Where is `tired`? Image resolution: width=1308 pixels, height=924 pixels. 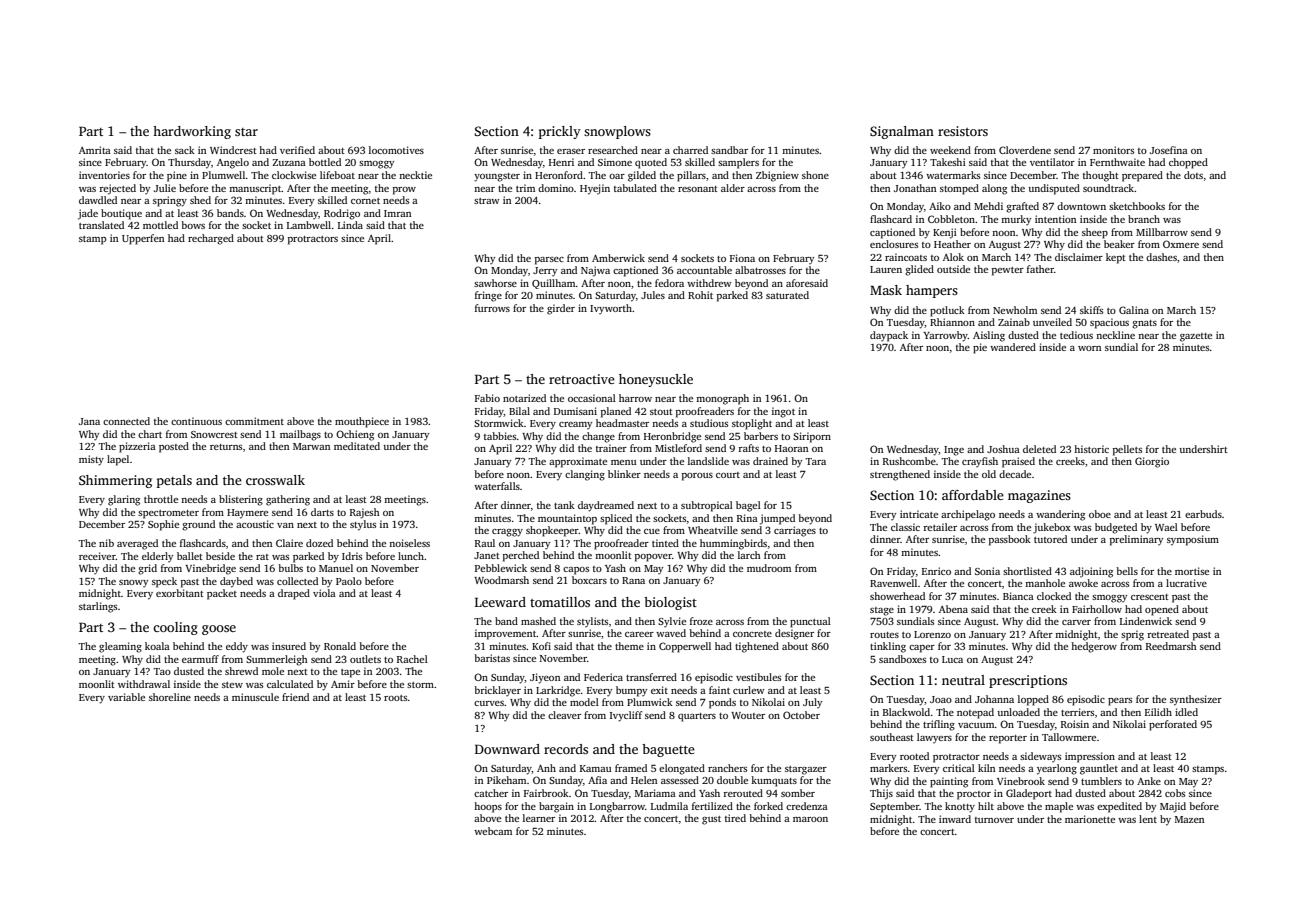
tired is located at coordinates (735, 818).
